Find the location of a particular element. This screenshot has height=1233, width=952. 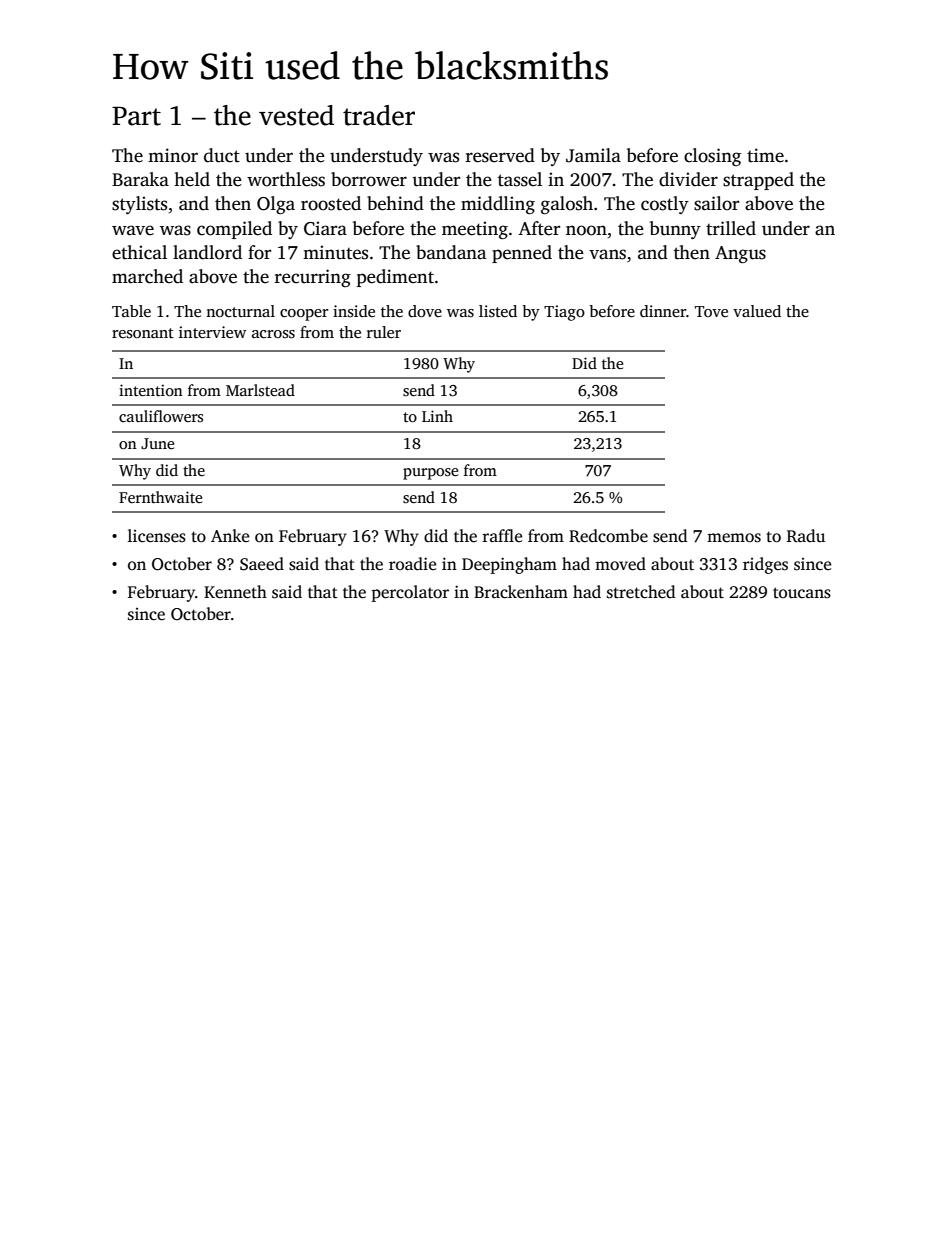

Kenneth is located at coordinates (235, 592).
